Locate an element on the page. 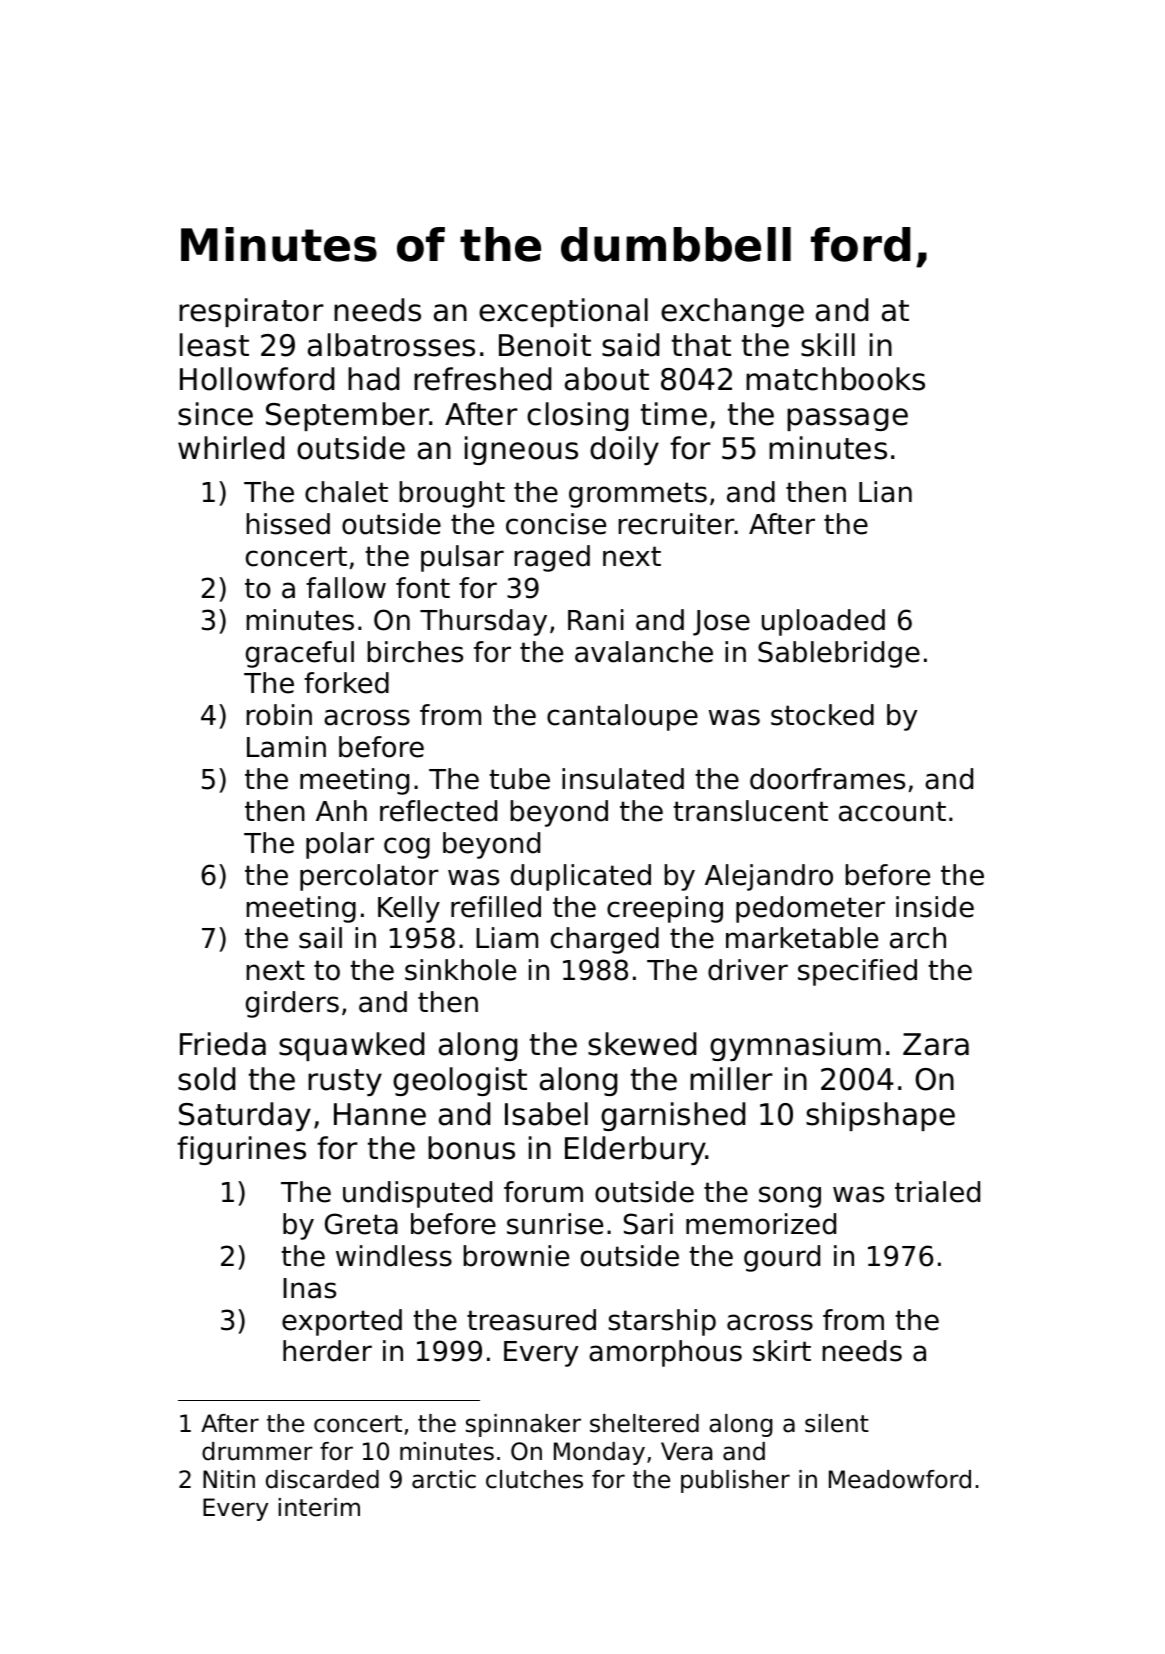 Image resolution: width=1165 pixels, height=1654 pixels. exchange is located at coordinates (732, 312).
